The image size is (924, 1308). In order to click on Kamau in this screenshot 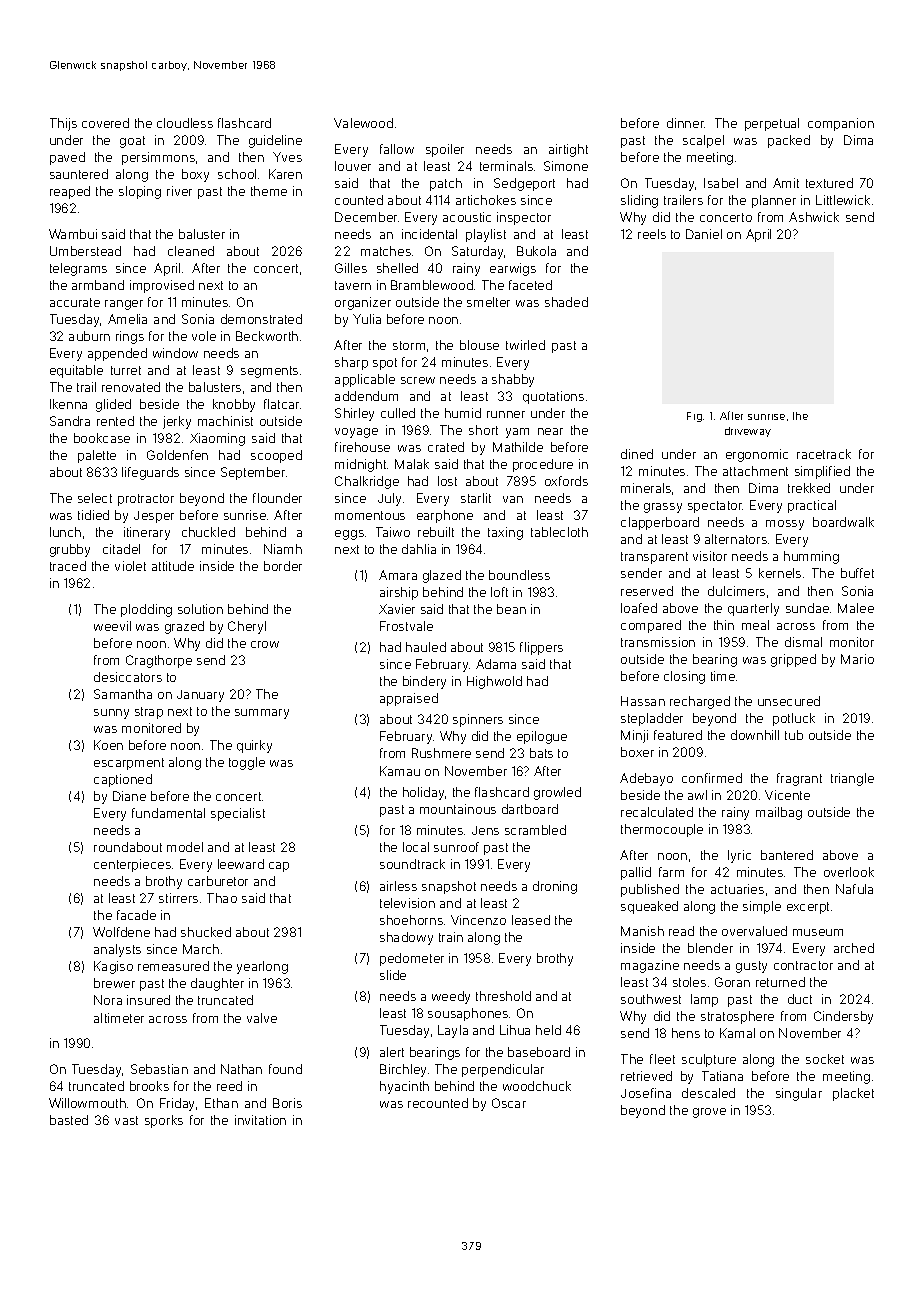, I will do `click(400, 771)`.
